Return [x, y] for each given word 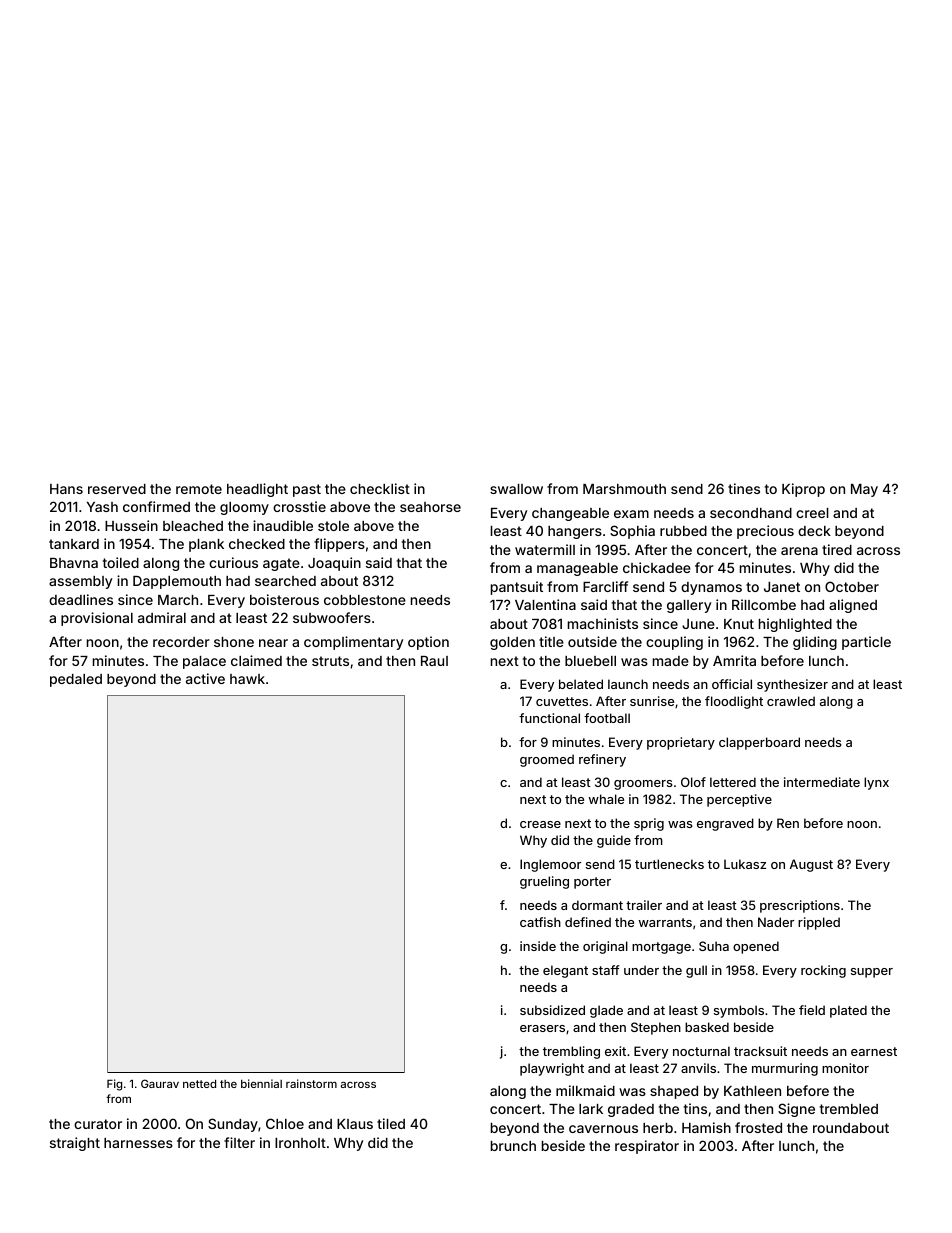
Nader [776, 922]
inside [538, 946]
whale [606, 799]
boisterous [284, 599]
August [811, 865]
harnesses [138, 1143]
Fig [114, 1085]
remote [199, 489]
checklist [380, 488]
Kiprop [803, 490]
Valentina [545, 604]
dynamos [711, 588]
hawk [247, 679]
